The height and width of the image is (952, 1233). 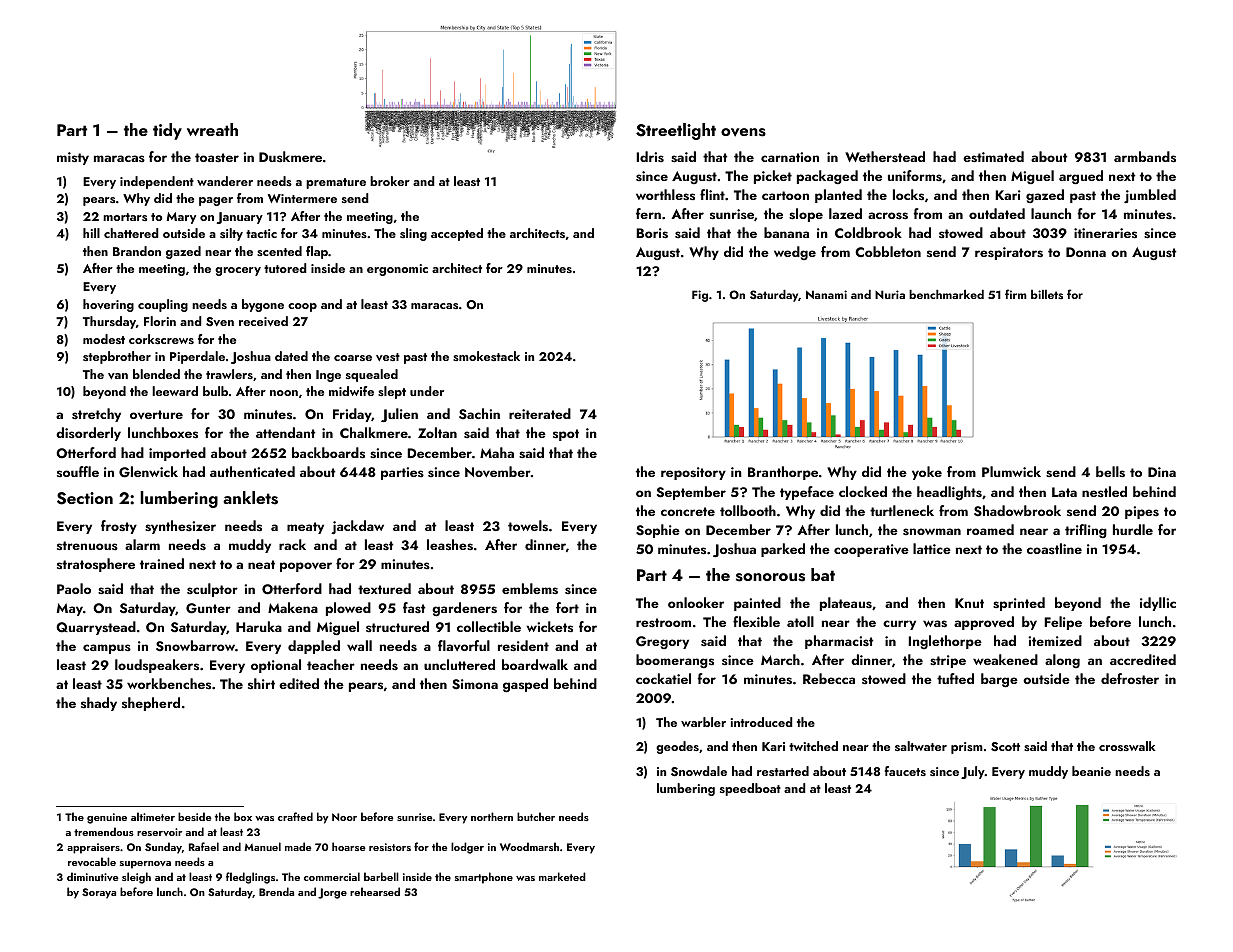 I want to click on estimated, so click(x=993, y=157).
